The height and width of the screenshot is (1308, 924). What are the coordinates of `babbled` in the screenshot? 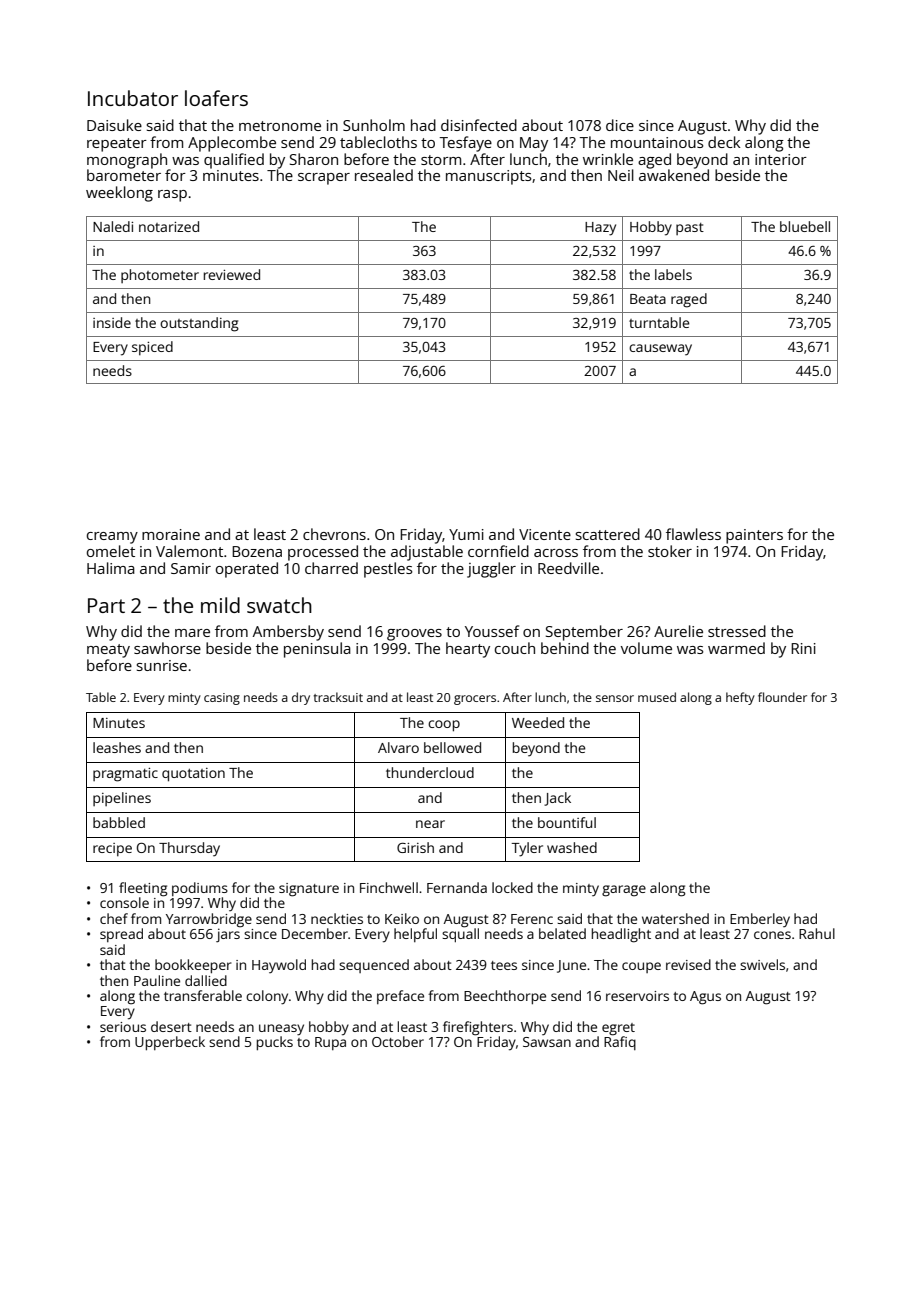 It's located at (119, 822).
